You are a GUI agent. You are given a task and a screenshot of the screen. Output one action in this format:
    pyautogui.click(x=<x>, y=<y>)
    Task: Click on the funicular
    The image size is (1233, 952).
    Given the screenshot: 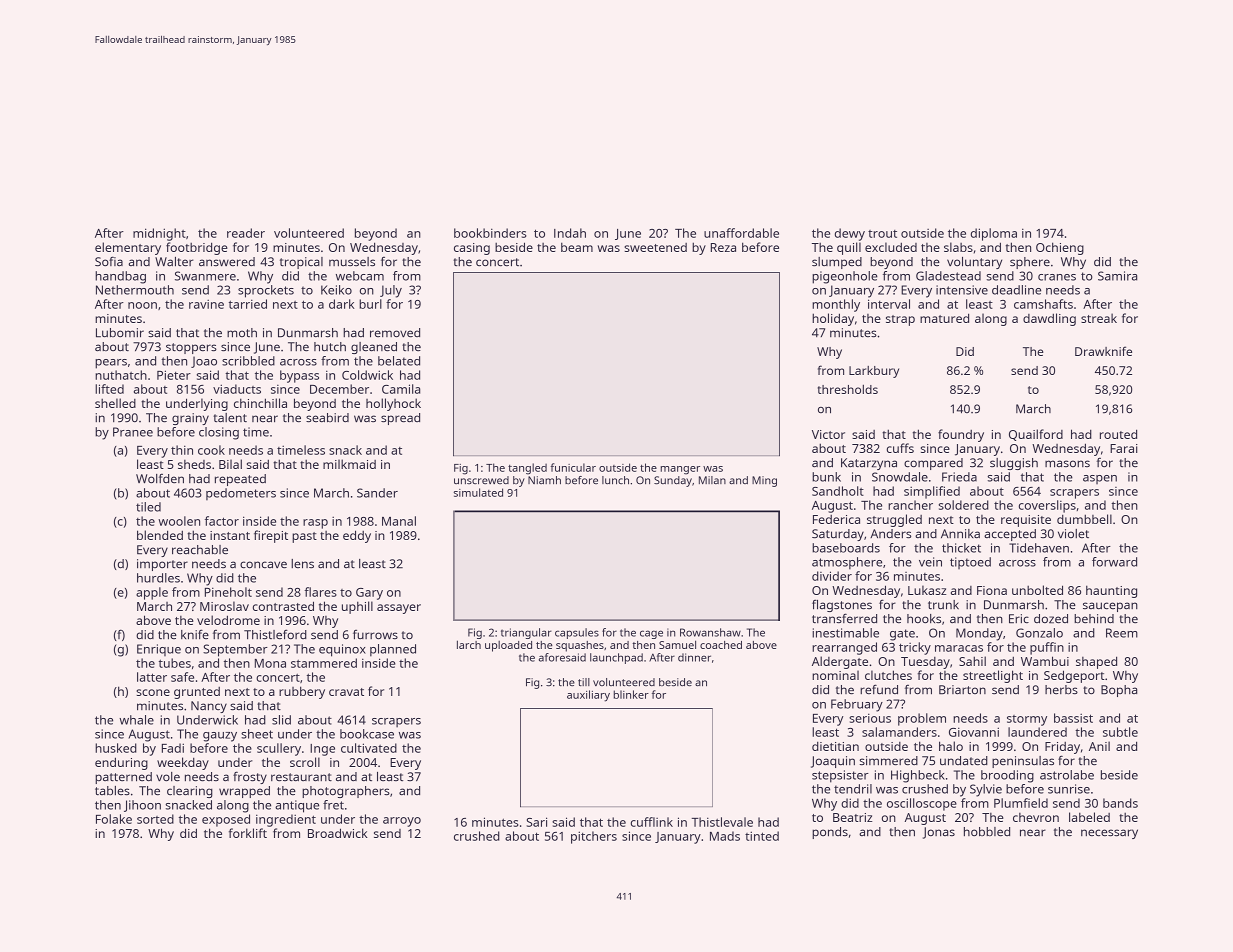 What is the action you would take?
    pyautogui.click(x=573, y=467)
